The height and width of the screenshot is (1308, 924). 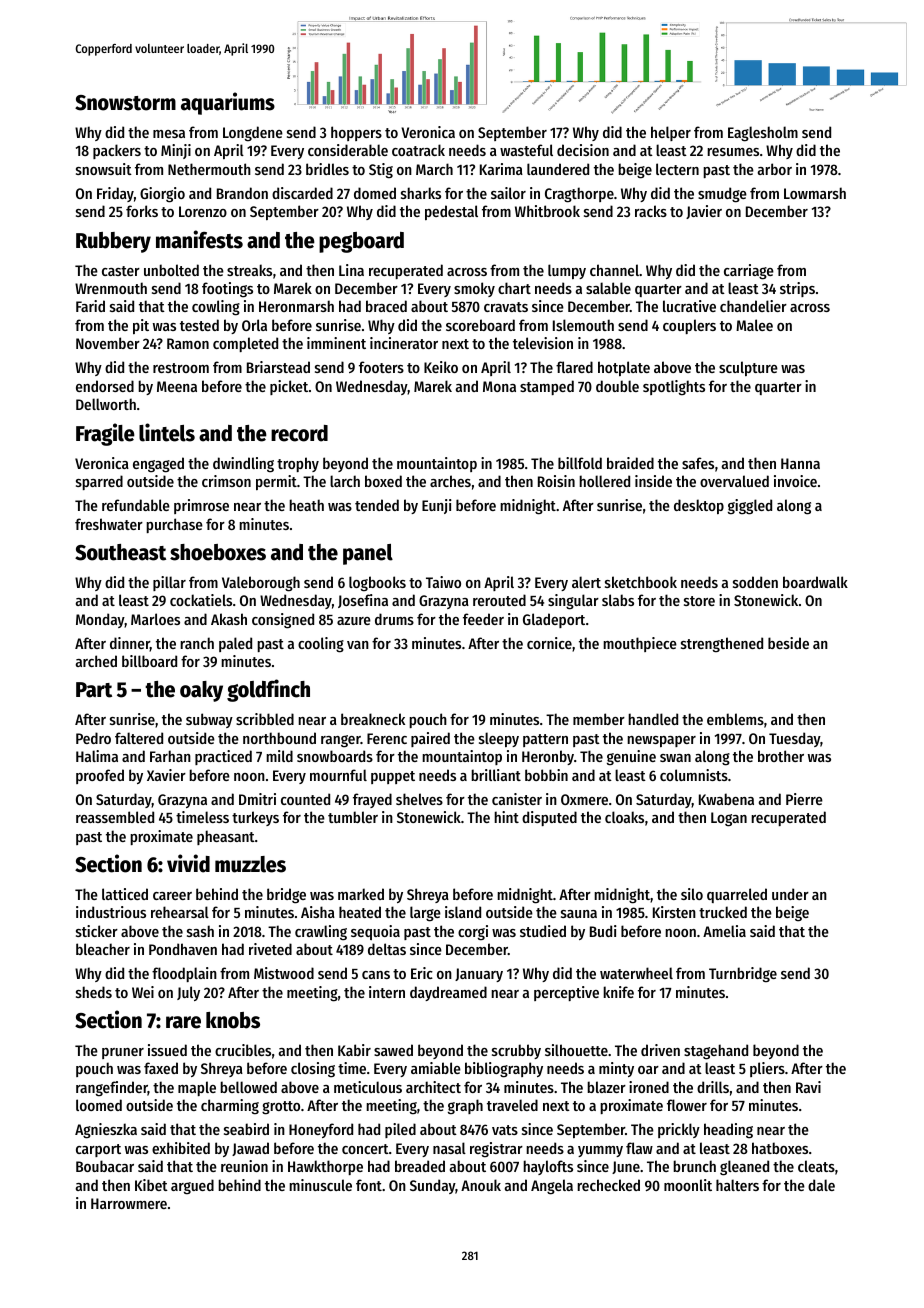 I want to click on arbor, so click(x=775, y=169).
